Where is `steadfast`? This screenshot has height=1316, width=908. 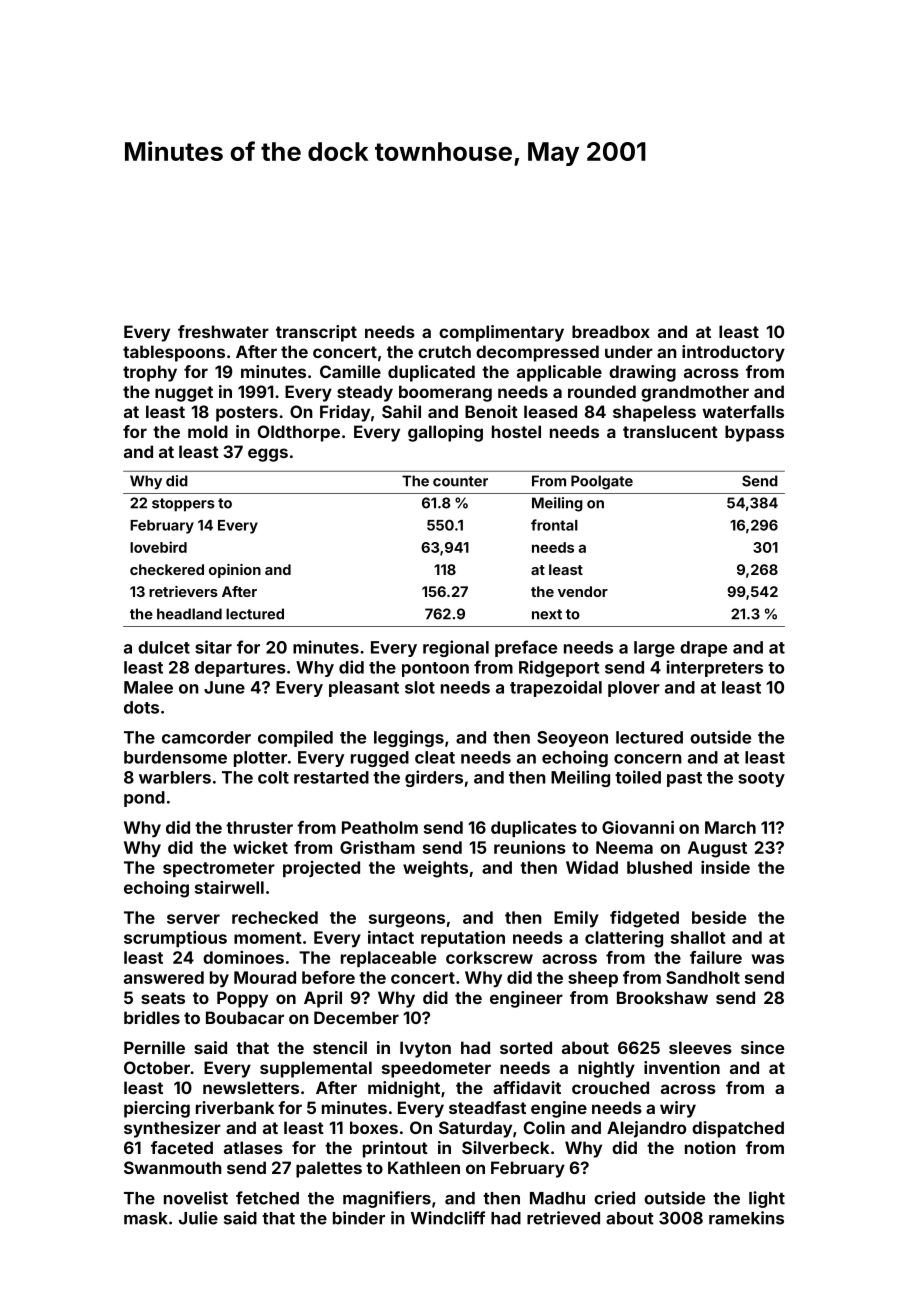 steadfast is located at coordinates (487, 1107).
